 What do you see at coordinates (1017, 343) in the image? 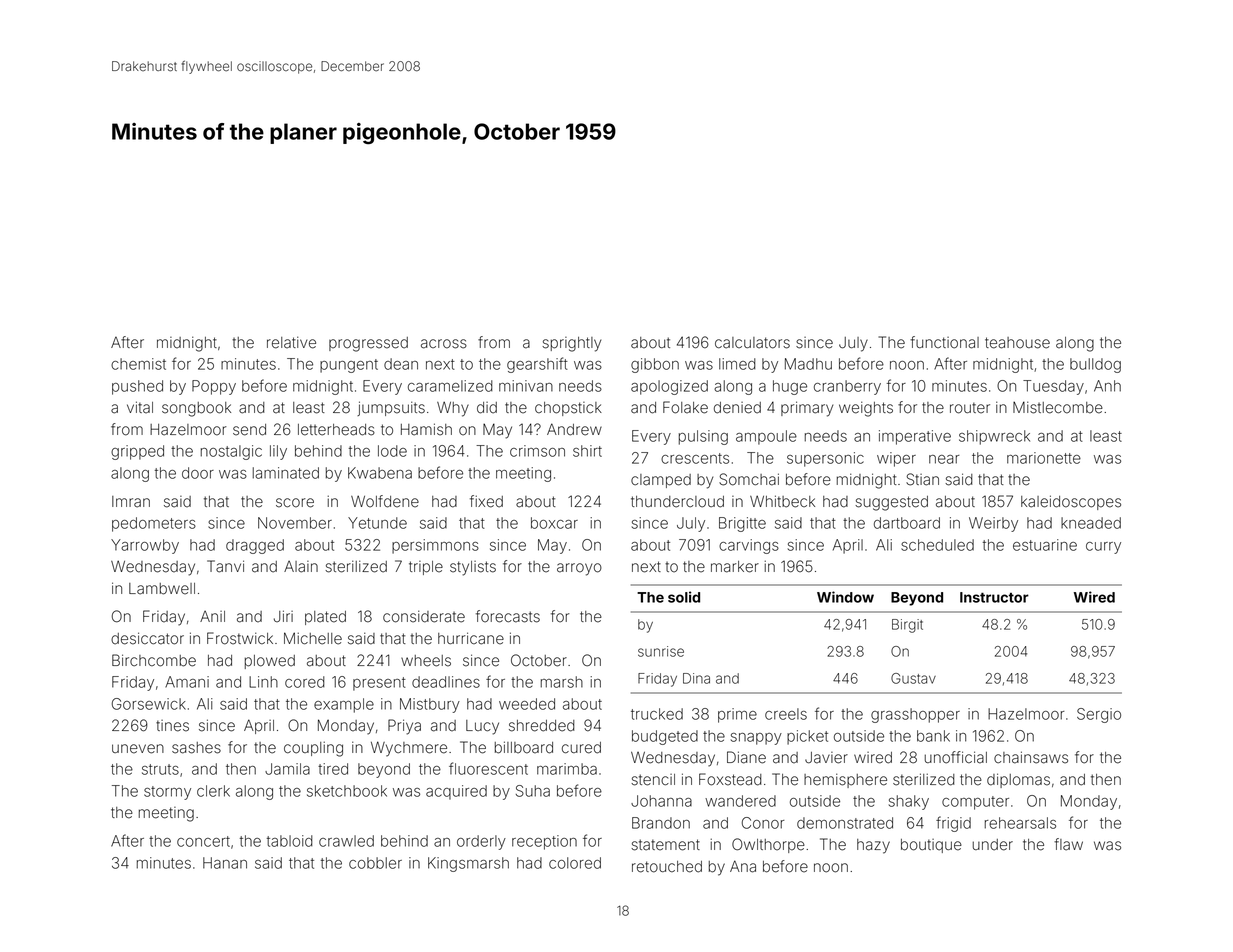
I see `teahouse` at bounding box center [1017, 343].
